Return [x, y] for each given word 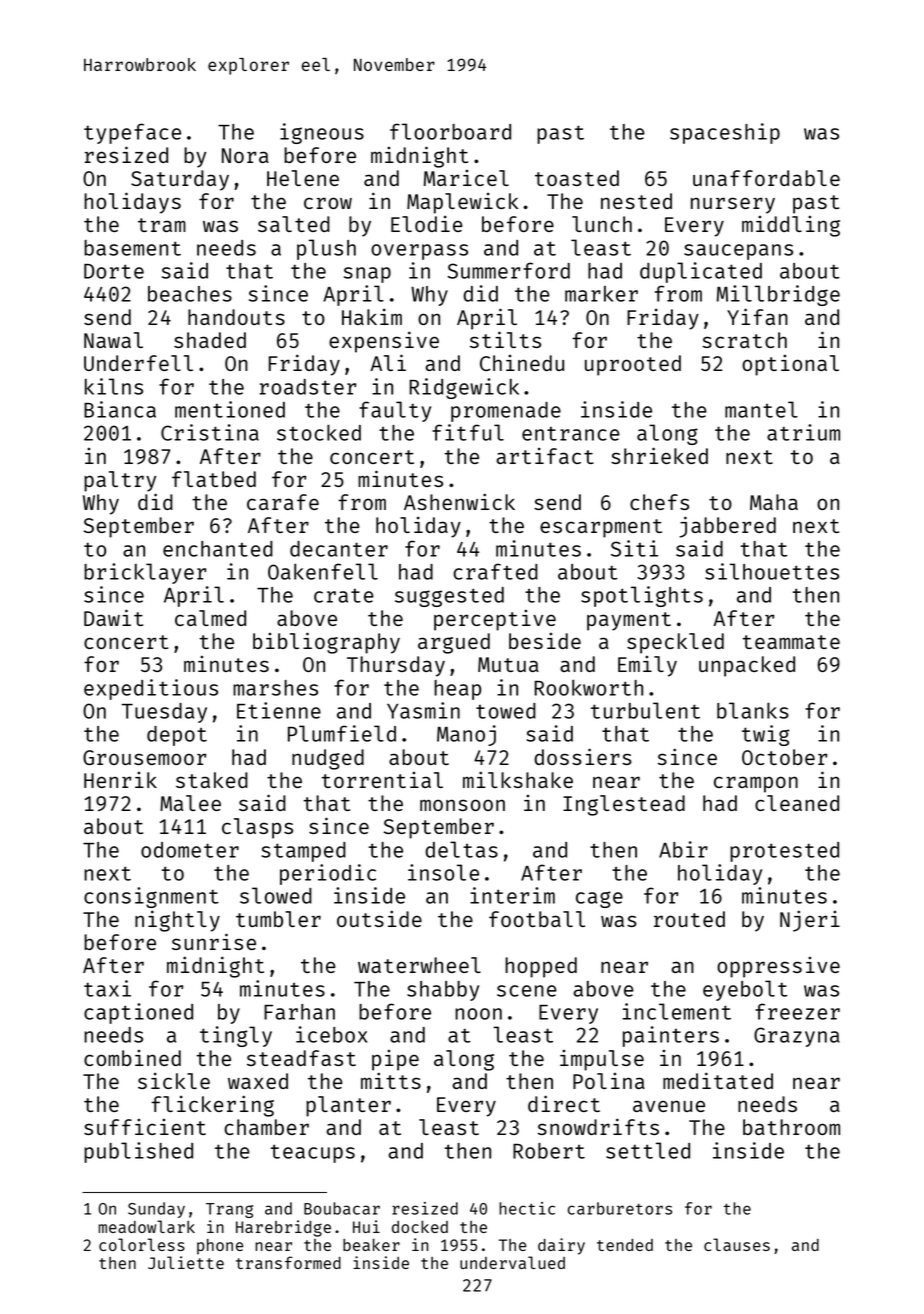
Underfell [138, 363]
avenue [669, 1106]
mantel [761, 409]
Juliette [186, 1262]
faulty [395, 411]
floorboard [450, 131]
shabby [443, 991]
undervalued [512, 1262]
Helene [303, 178]
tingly [236, 1036]
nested [636, 201]
